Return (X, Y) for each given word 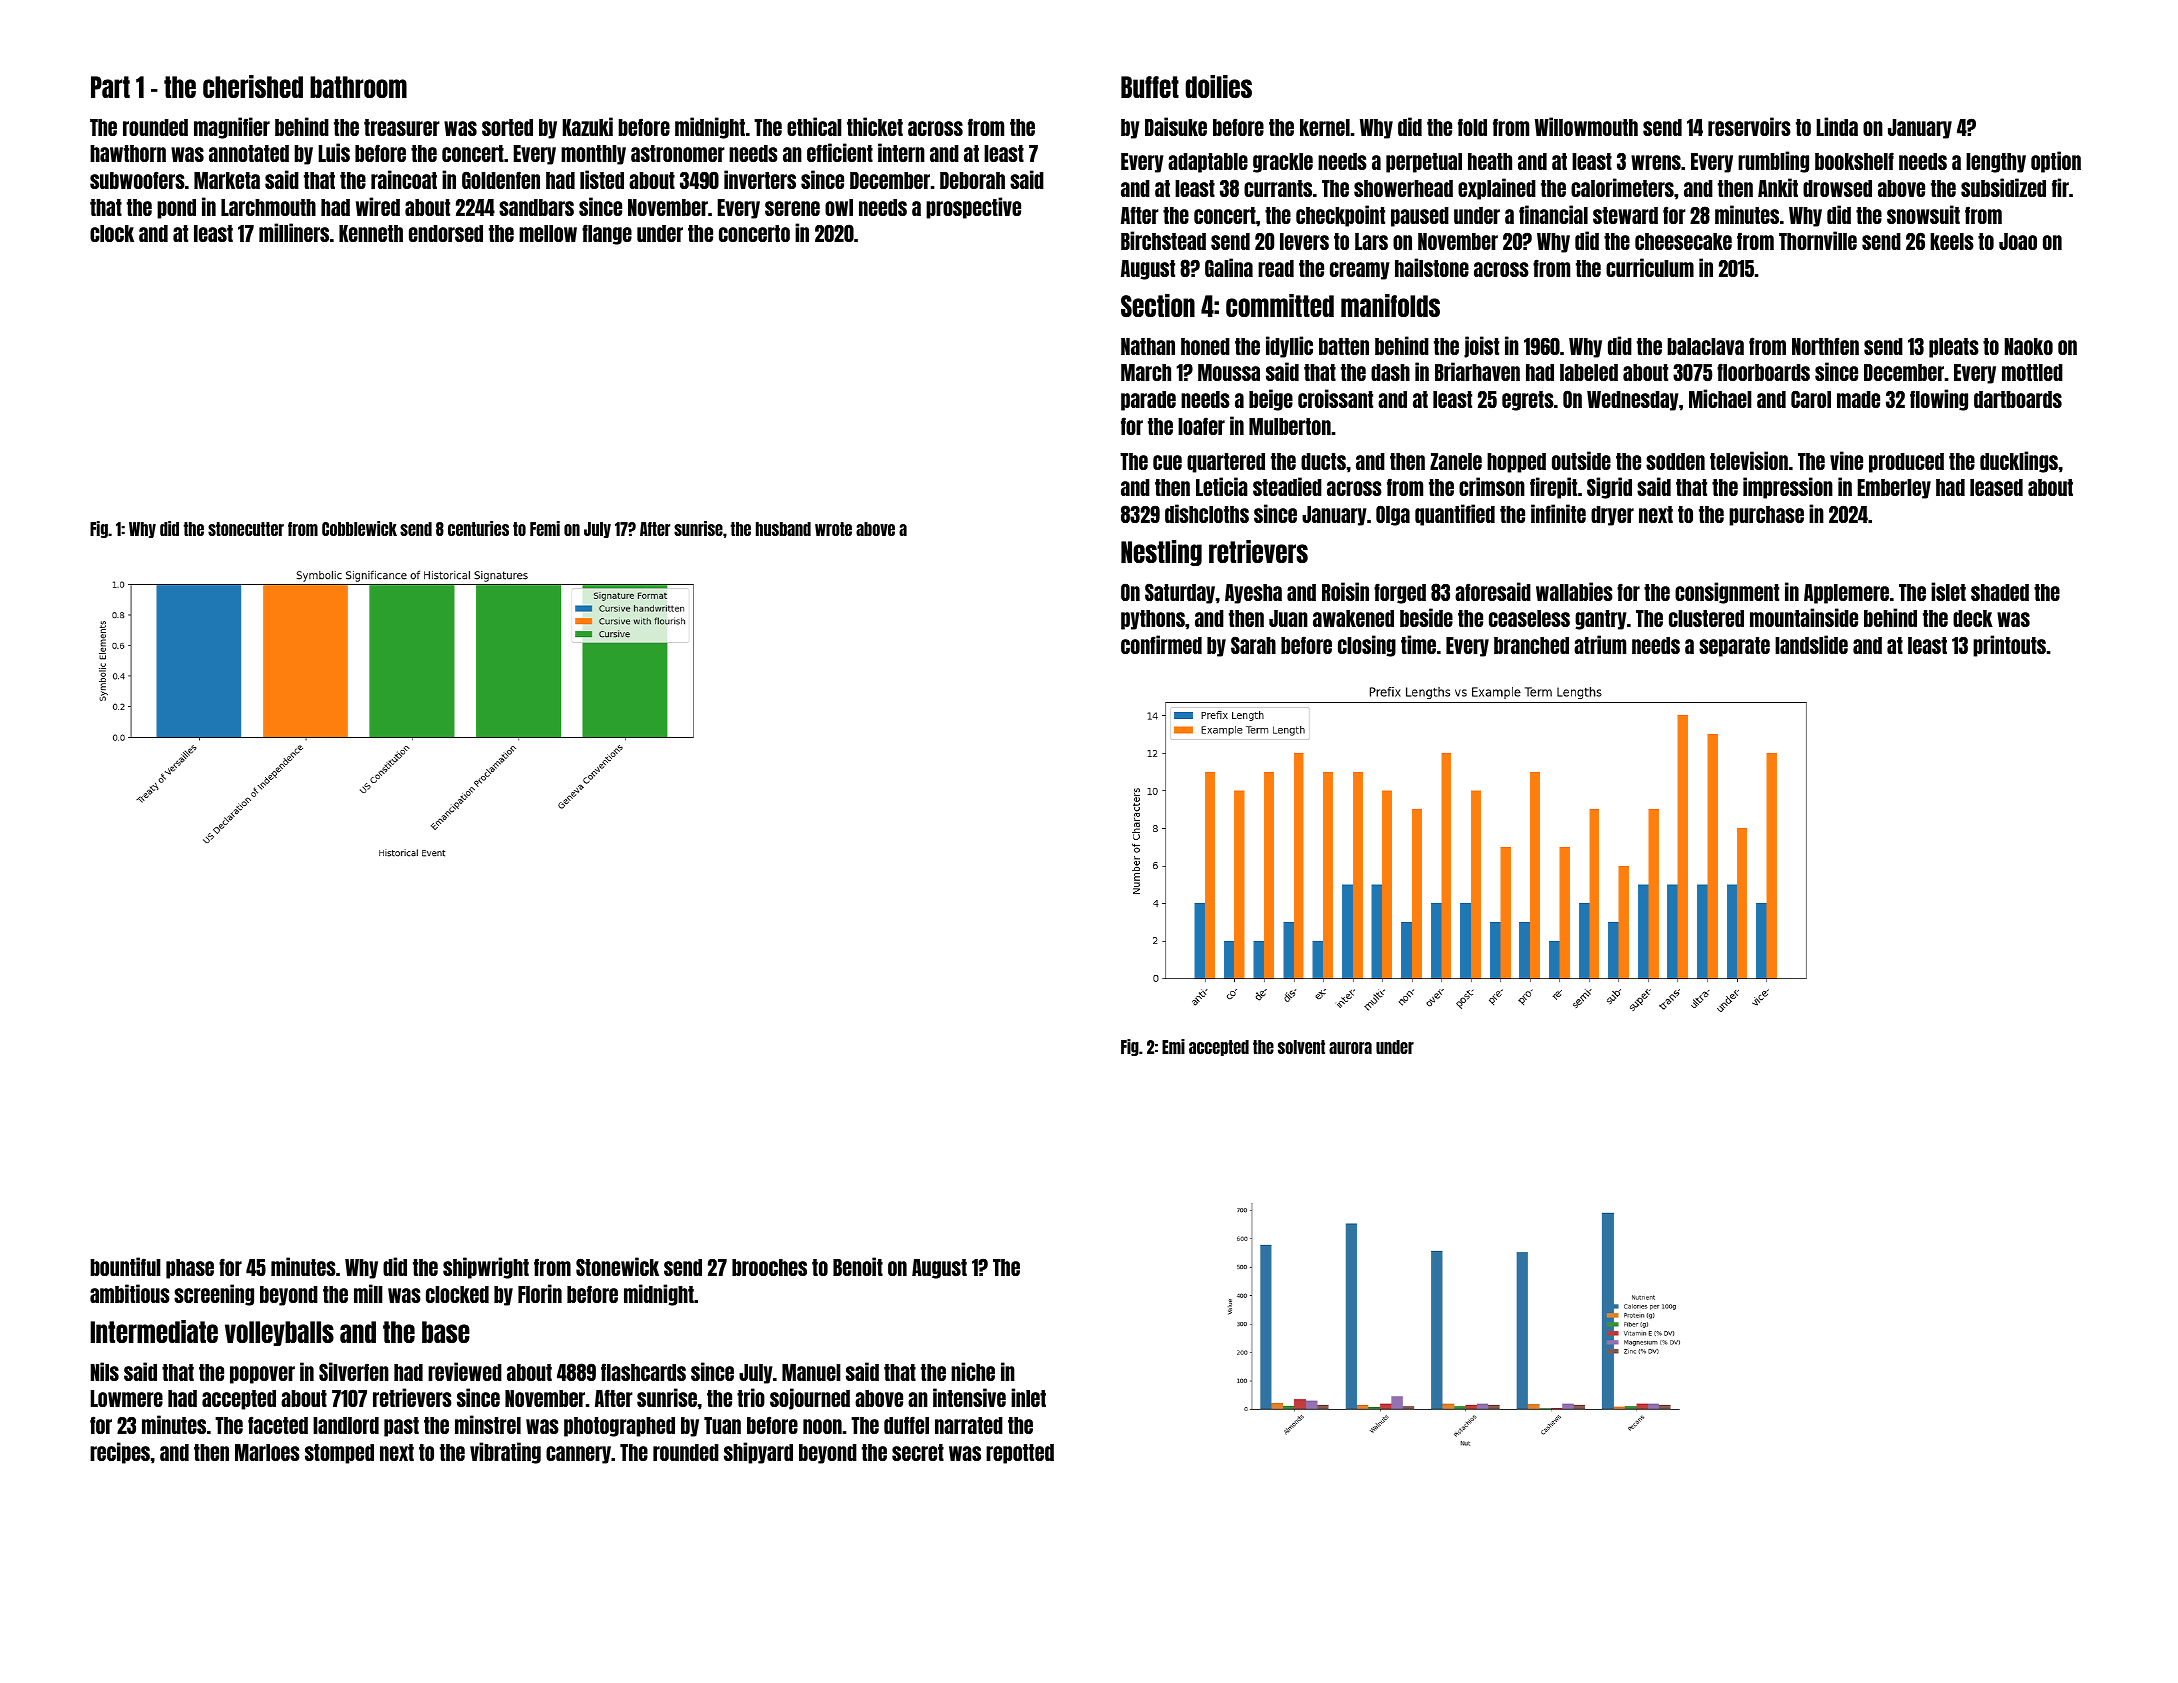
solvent (1301, 1047)
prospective (973, 208)
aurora (1350, 1048)
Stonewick (617, 1266)
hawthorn (128, 153)
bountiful (125, 1266)
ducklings (2019, 462)
